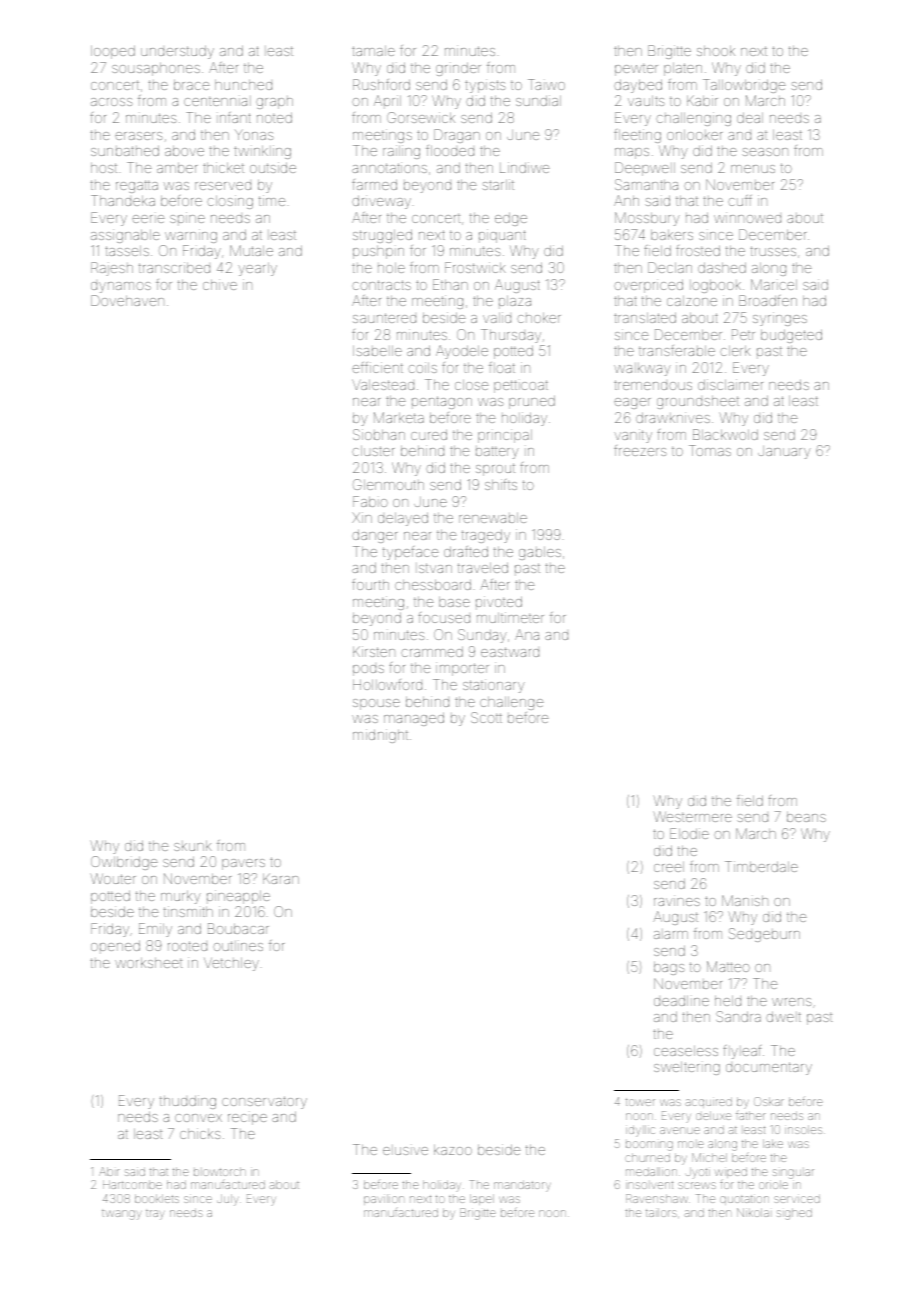 This image has width=924, height=1308. I want to click on midnight, so click(380, 736).
